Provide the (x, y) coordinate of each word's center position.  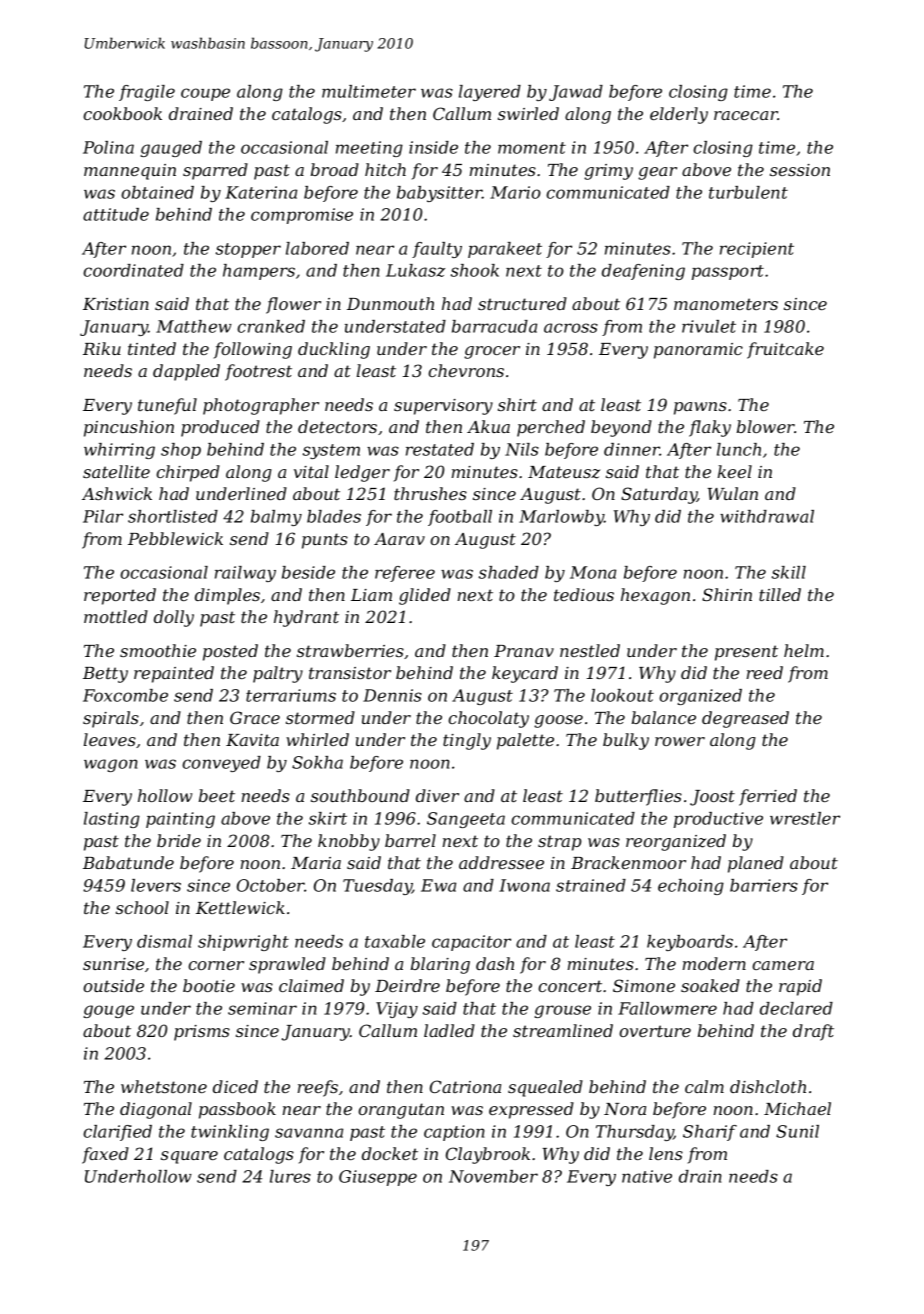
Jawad (576, 93)
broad (335, 169)
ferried (768, 797)
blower (766, 426)
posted (230, 652)
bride (179, 840)
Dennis (392, 695)
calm (704, 1086)
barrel (410, 840)
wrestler (805, 818)
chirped (188, 473)
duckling (334, 350)
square (189, 1157)
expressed (531, 1110)
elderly (679, 115)
